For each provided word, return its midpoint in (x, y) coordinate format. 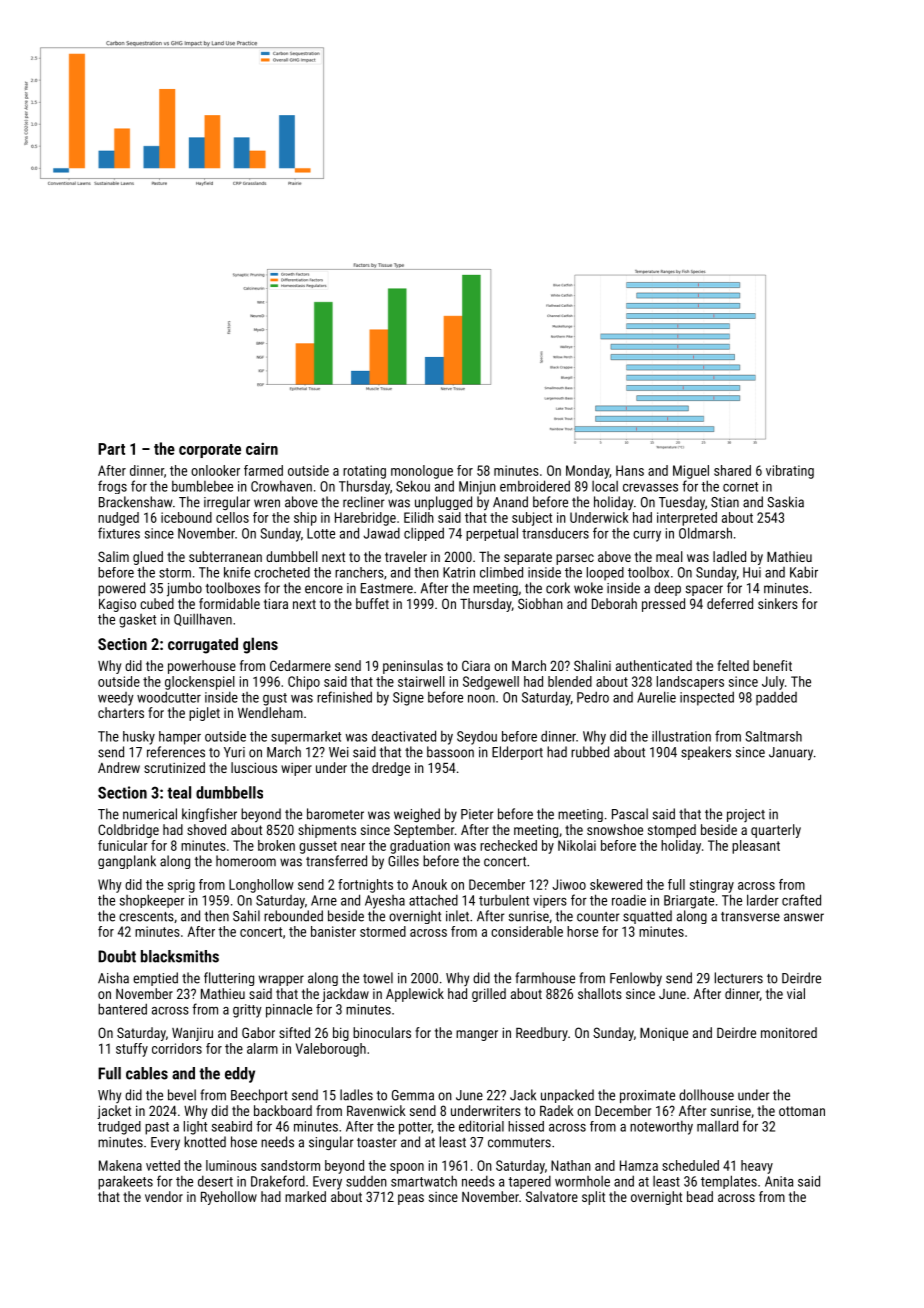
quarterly (776, 831)
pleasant (756, 847)
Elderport (517, 753)
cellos (232, 517)
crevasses (650, 488)
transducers (555, 533)
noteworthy (661, 1128)
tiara (276, 603)
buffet (372, 603)
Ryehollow (229, 1198)
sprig (181, 886)
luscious (254, 767)
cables (147, 1073)
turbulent (504, 900)
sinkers (778, 603)
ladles (356, 1095)
